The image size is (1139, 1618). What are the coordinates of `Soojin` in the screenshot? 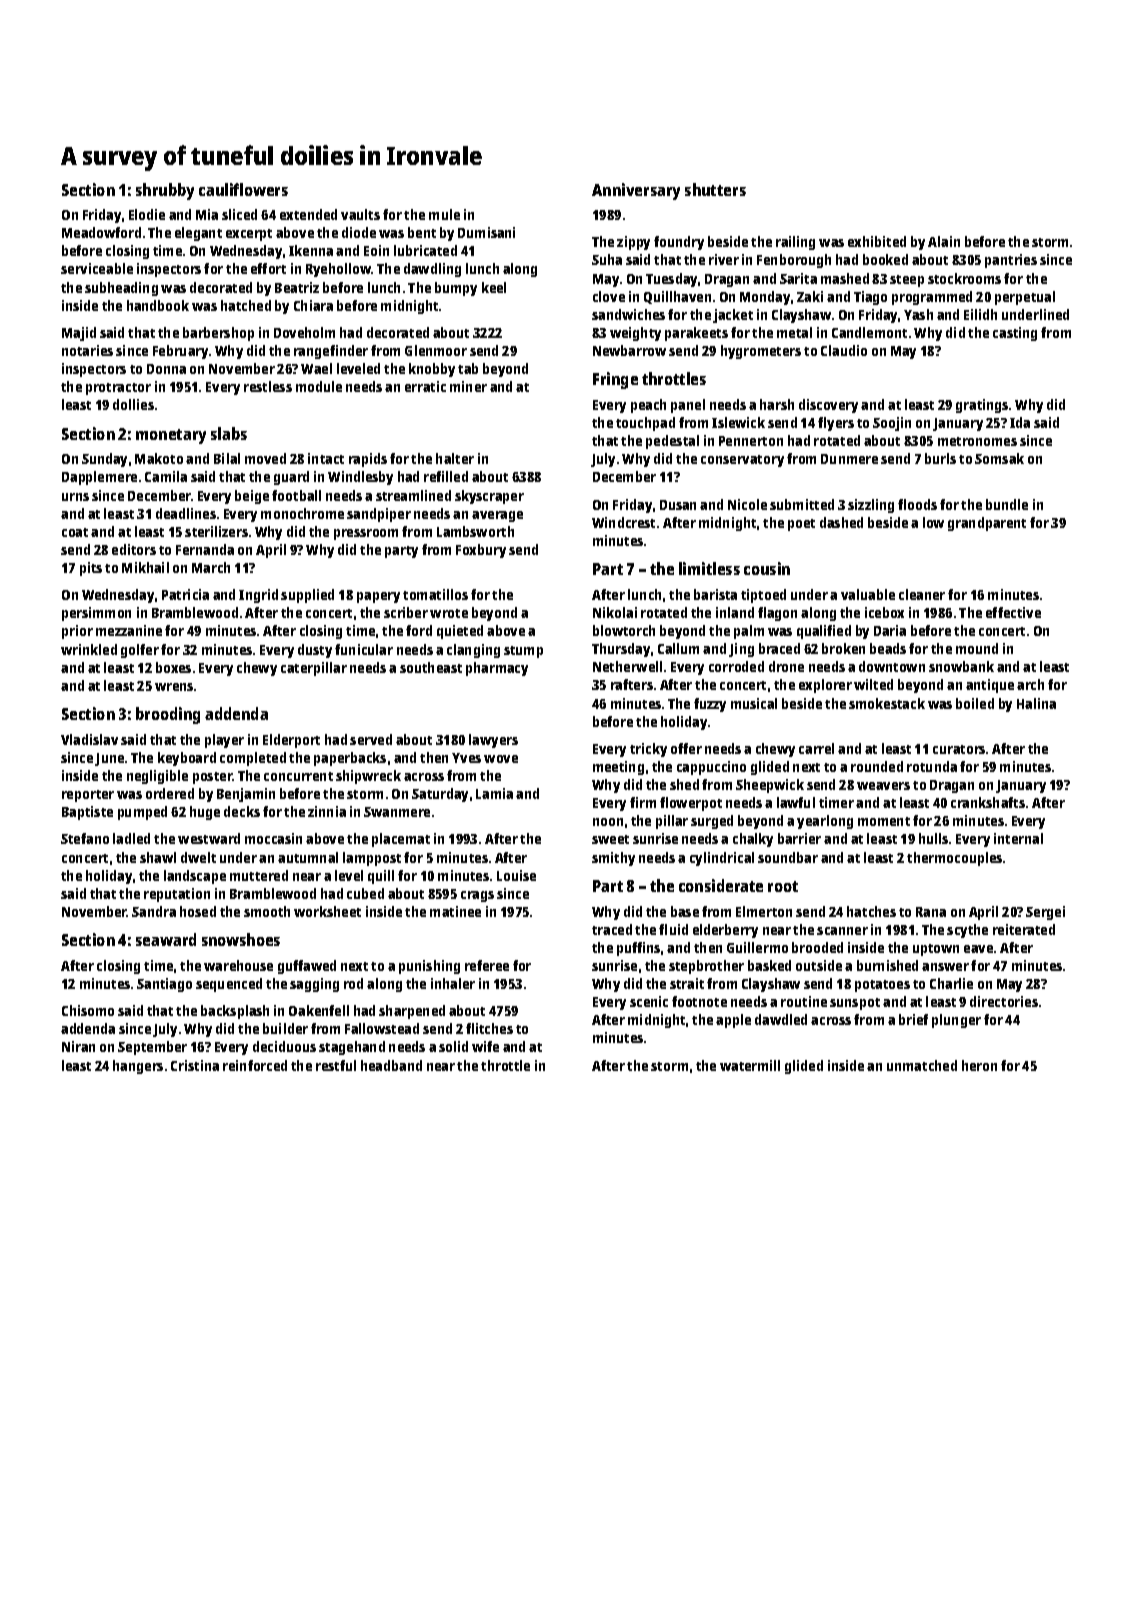 It's located at (892, 424).
